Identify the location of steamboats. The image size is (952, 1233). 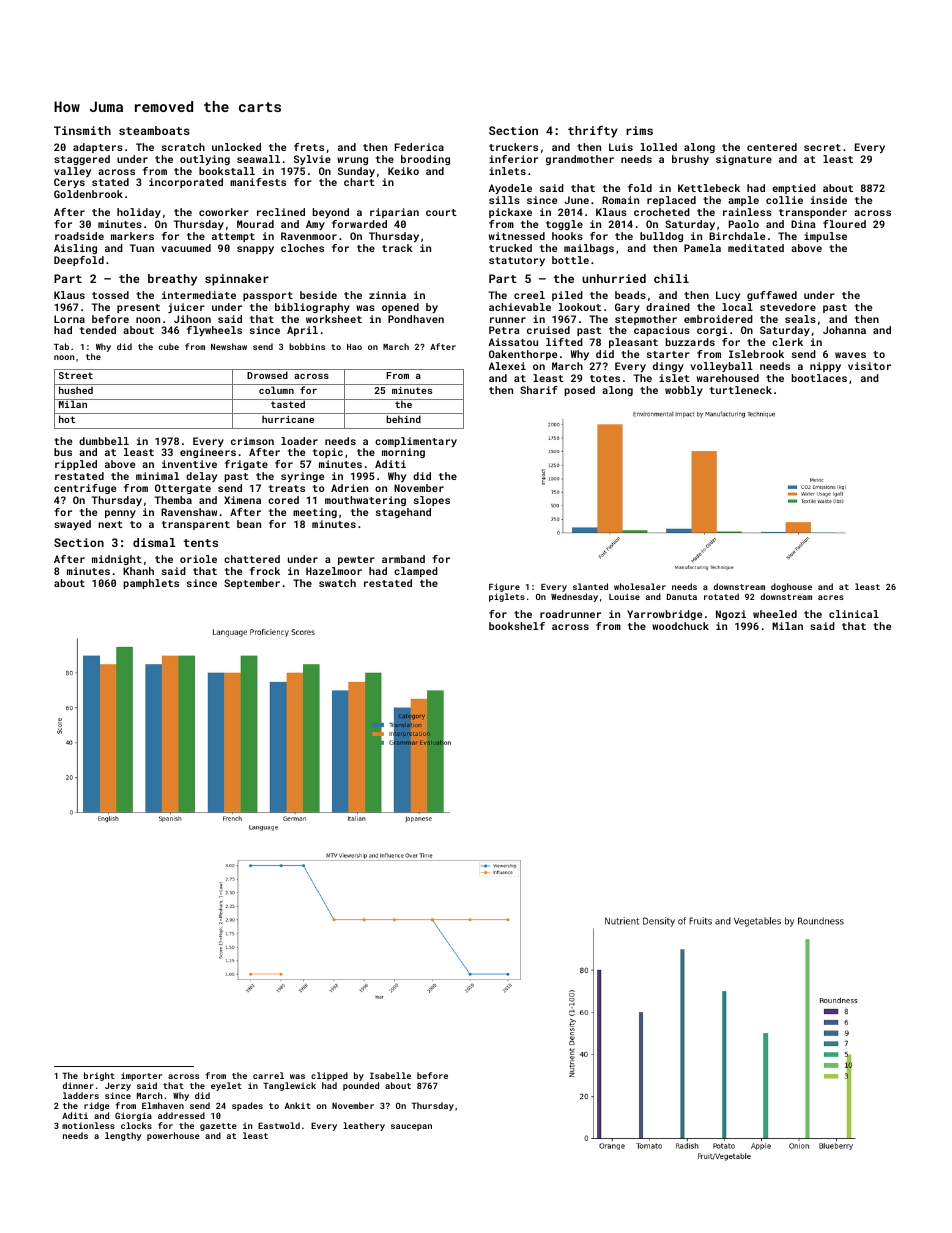
(154, 130).
